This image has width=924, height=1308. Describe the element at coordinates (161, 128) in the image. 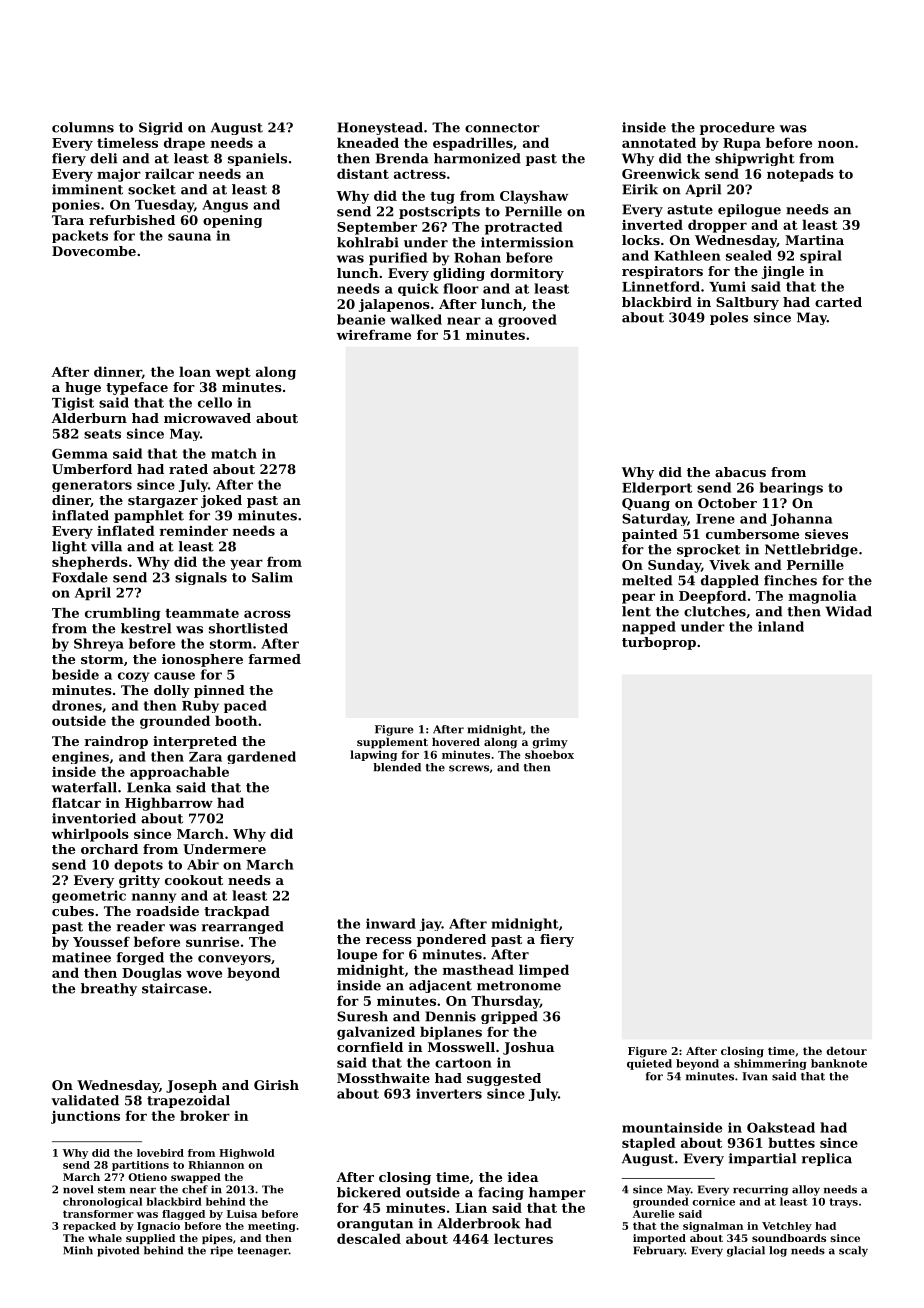

I see `Sigrid` at that location.
